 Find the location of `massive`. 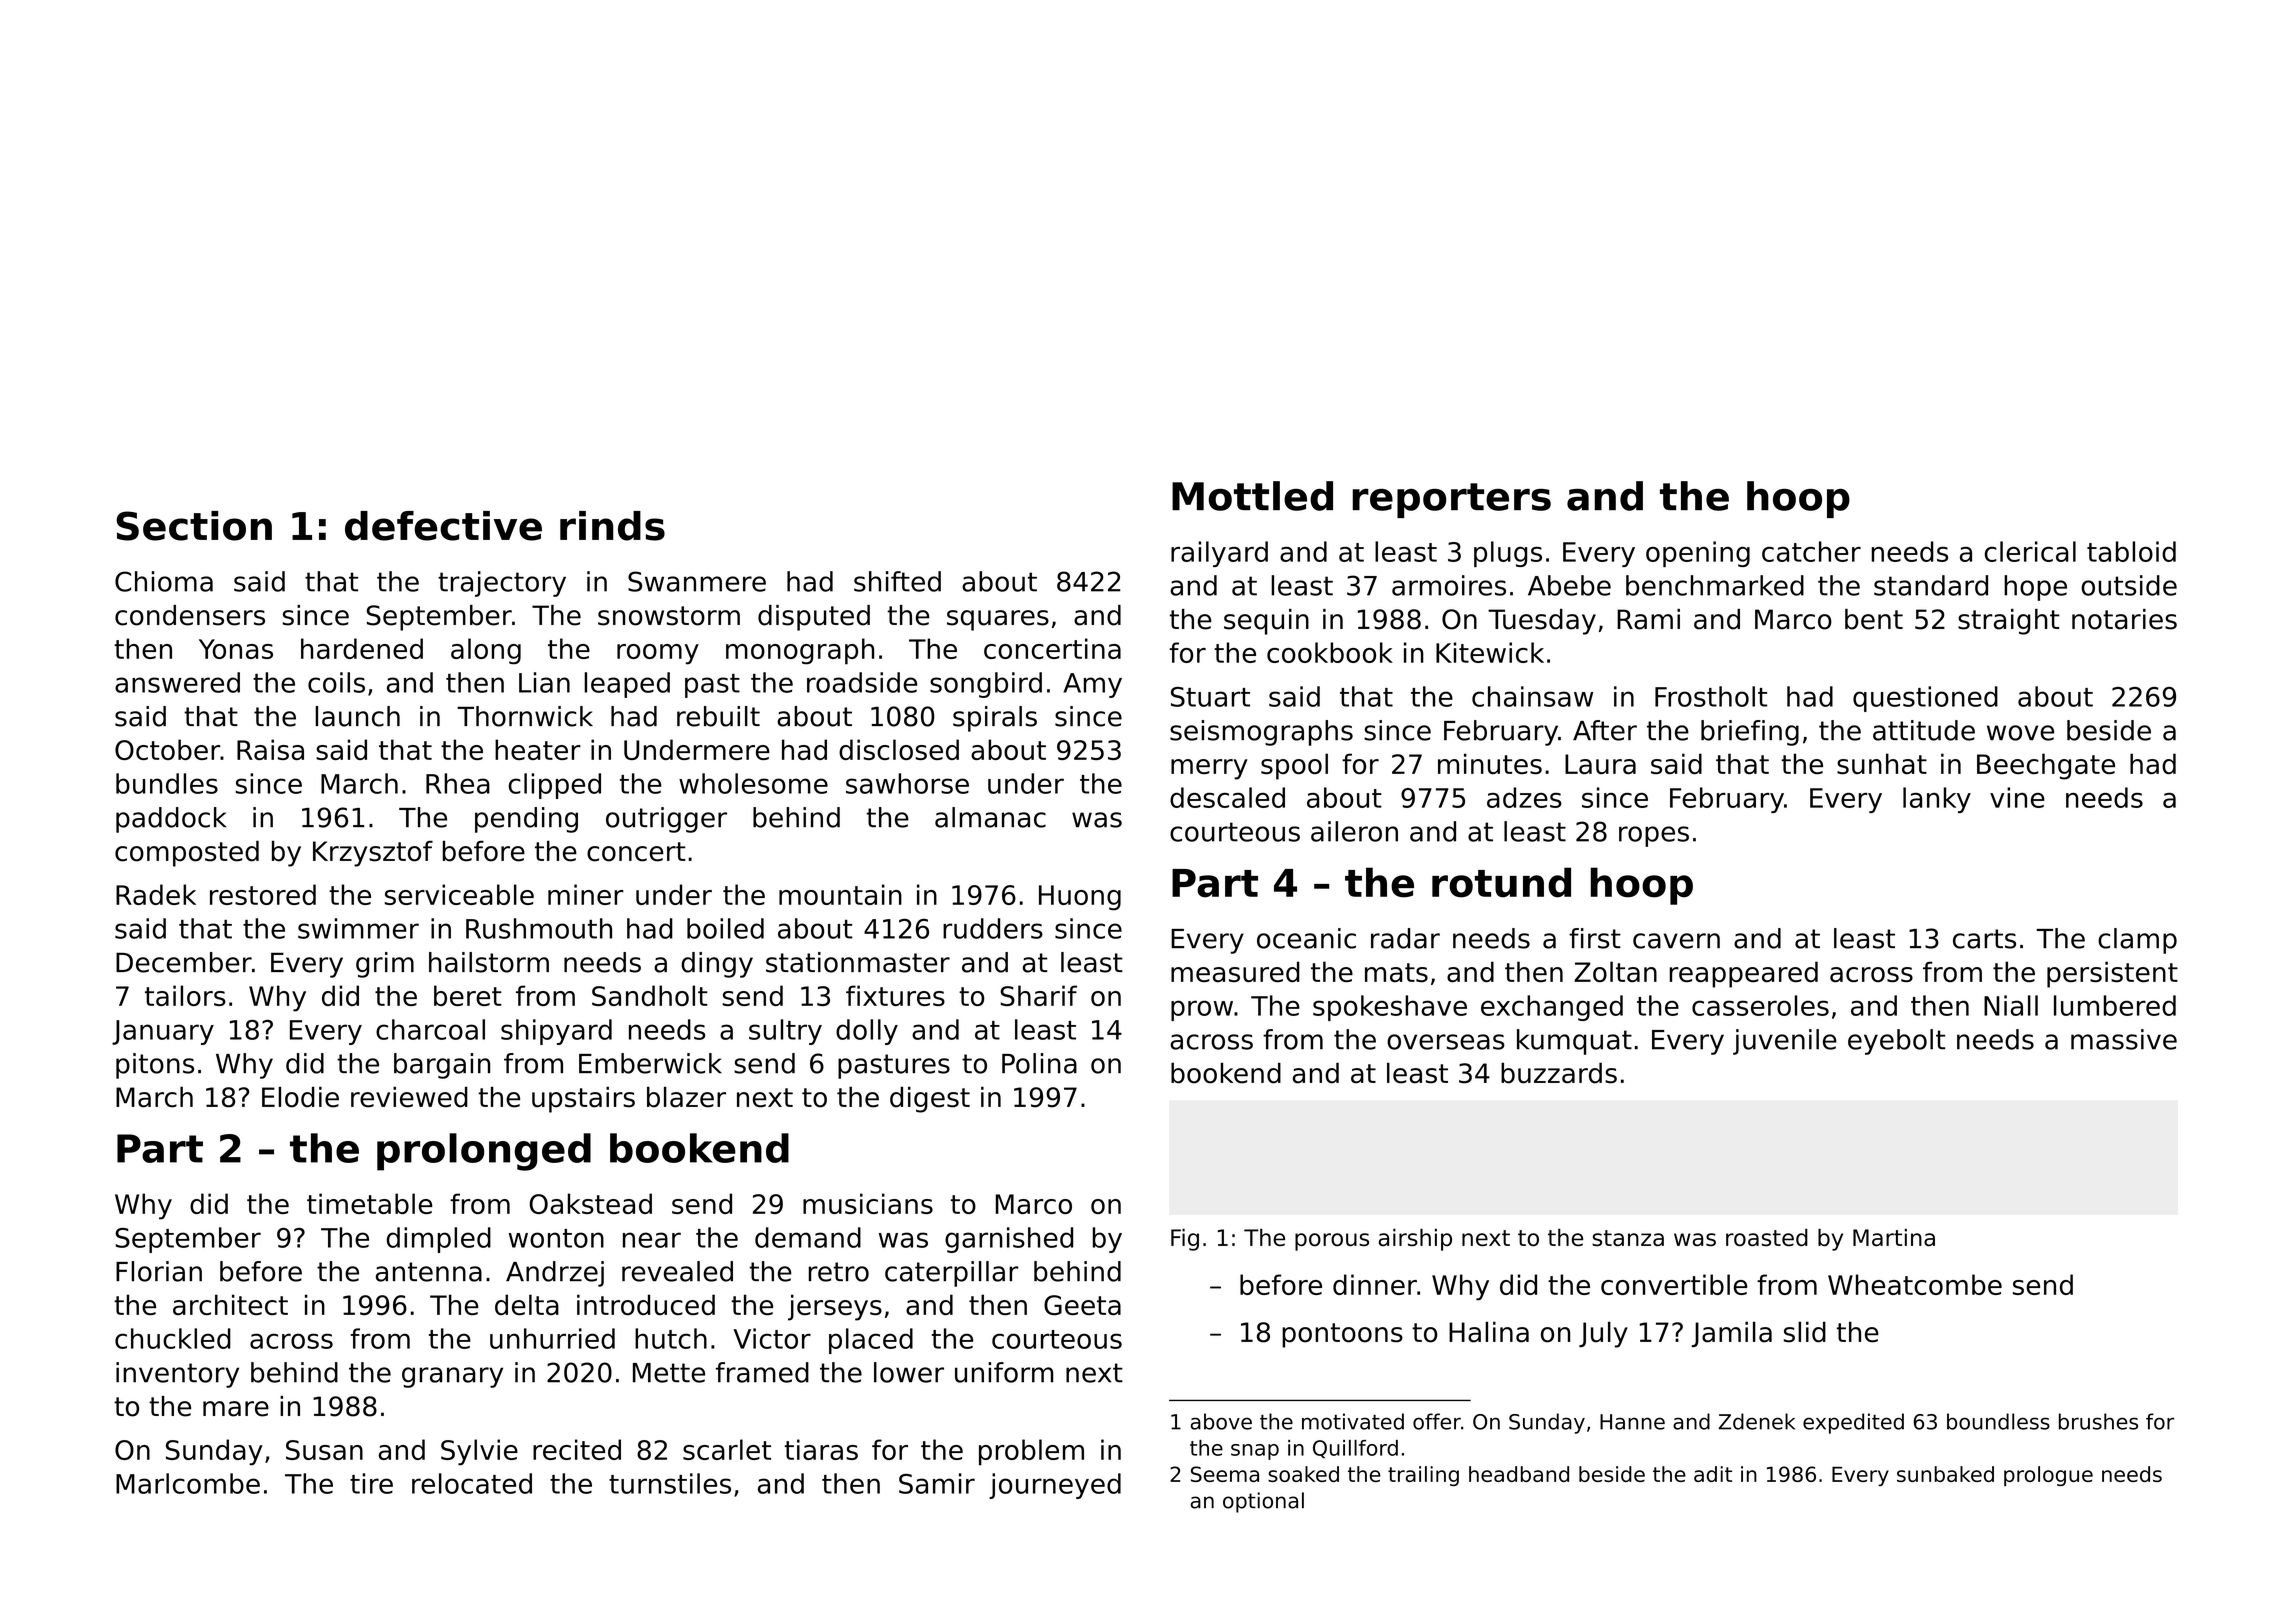

massive is located at coordinates (2124, 1039).
